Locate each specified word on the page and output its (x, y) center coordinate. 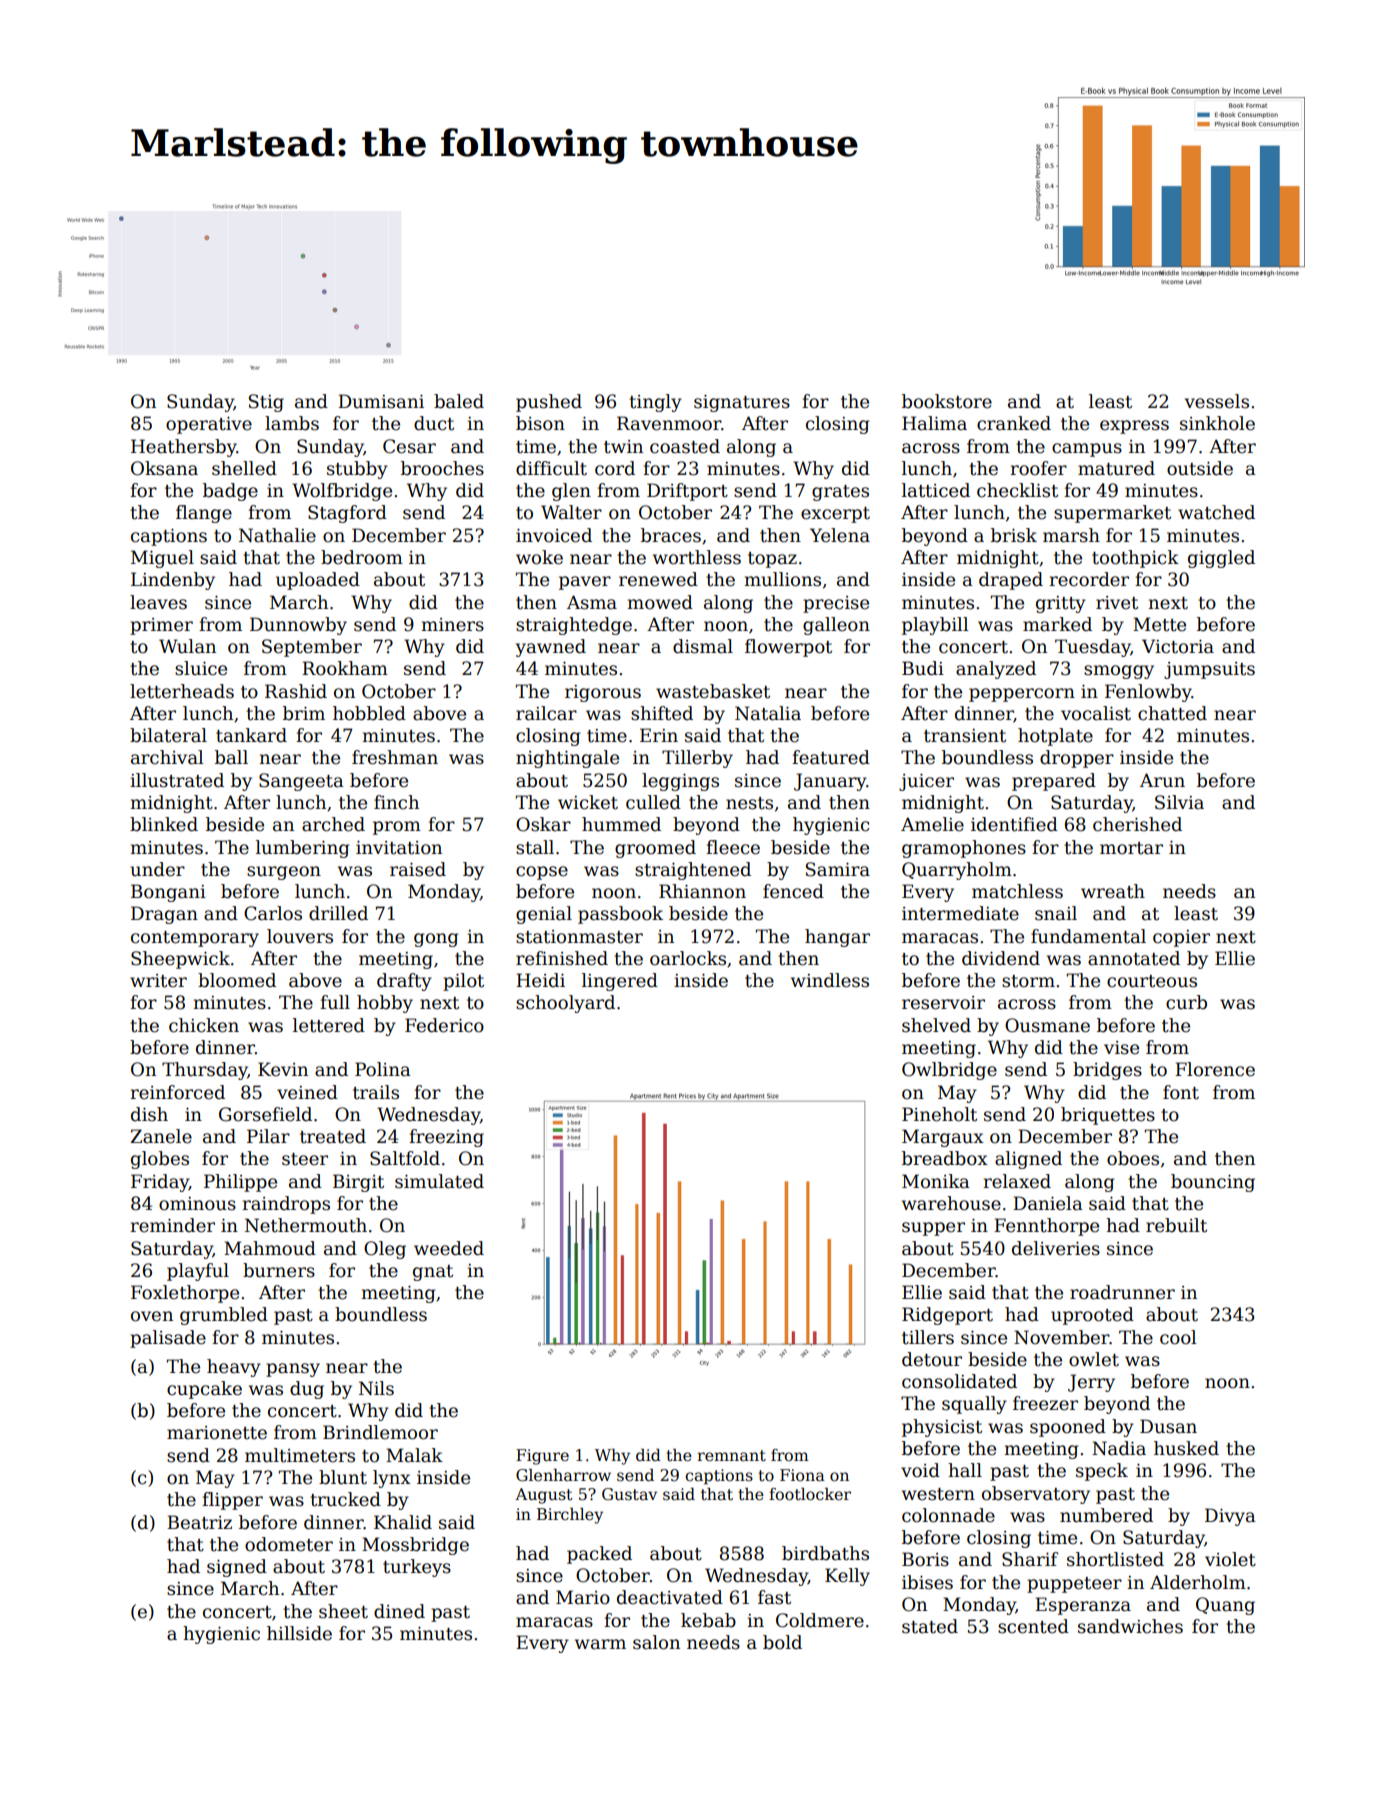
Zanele (161, 1136)
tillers (928, 1337)
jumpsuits (1209, 670)
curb (1186, 1002)
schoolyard (565, 1004)
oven (152, 1316)
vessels (1217, 401)
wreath (1113, 891)
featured (831, 757)
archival (167, 757)
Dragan (164, 915)
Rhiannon (702, 891)
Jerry (1091, 1383)
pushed (549, 403)
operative (209, 425)
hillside (299, 1633)
